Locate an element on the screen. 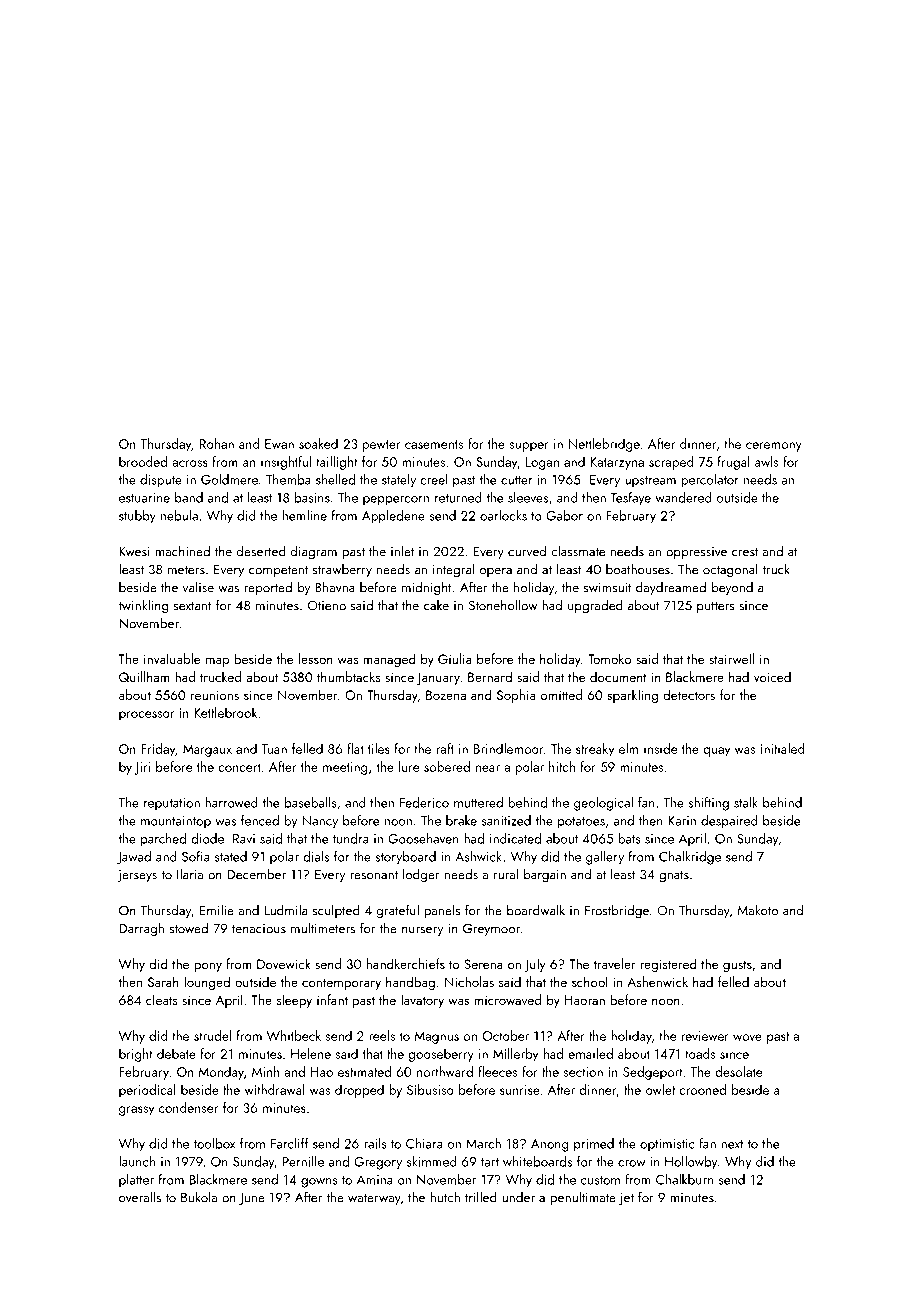 The width and height of the screenshot is (924, 1308). Nettlebridge is located at coordinates (604, 445).
